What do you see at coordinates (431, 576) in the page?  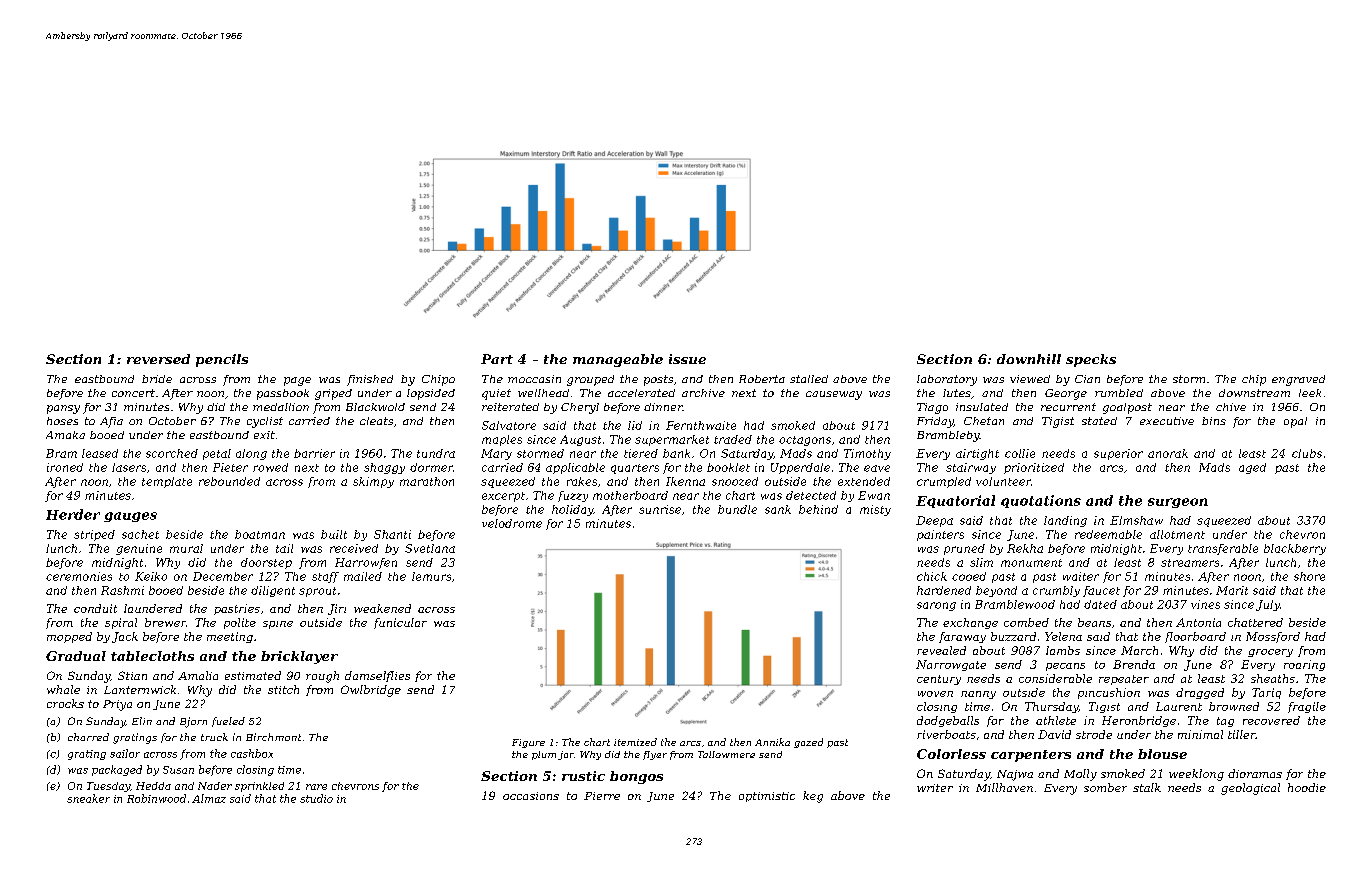 I see `lemurs` at bounding box center [431, 576].
